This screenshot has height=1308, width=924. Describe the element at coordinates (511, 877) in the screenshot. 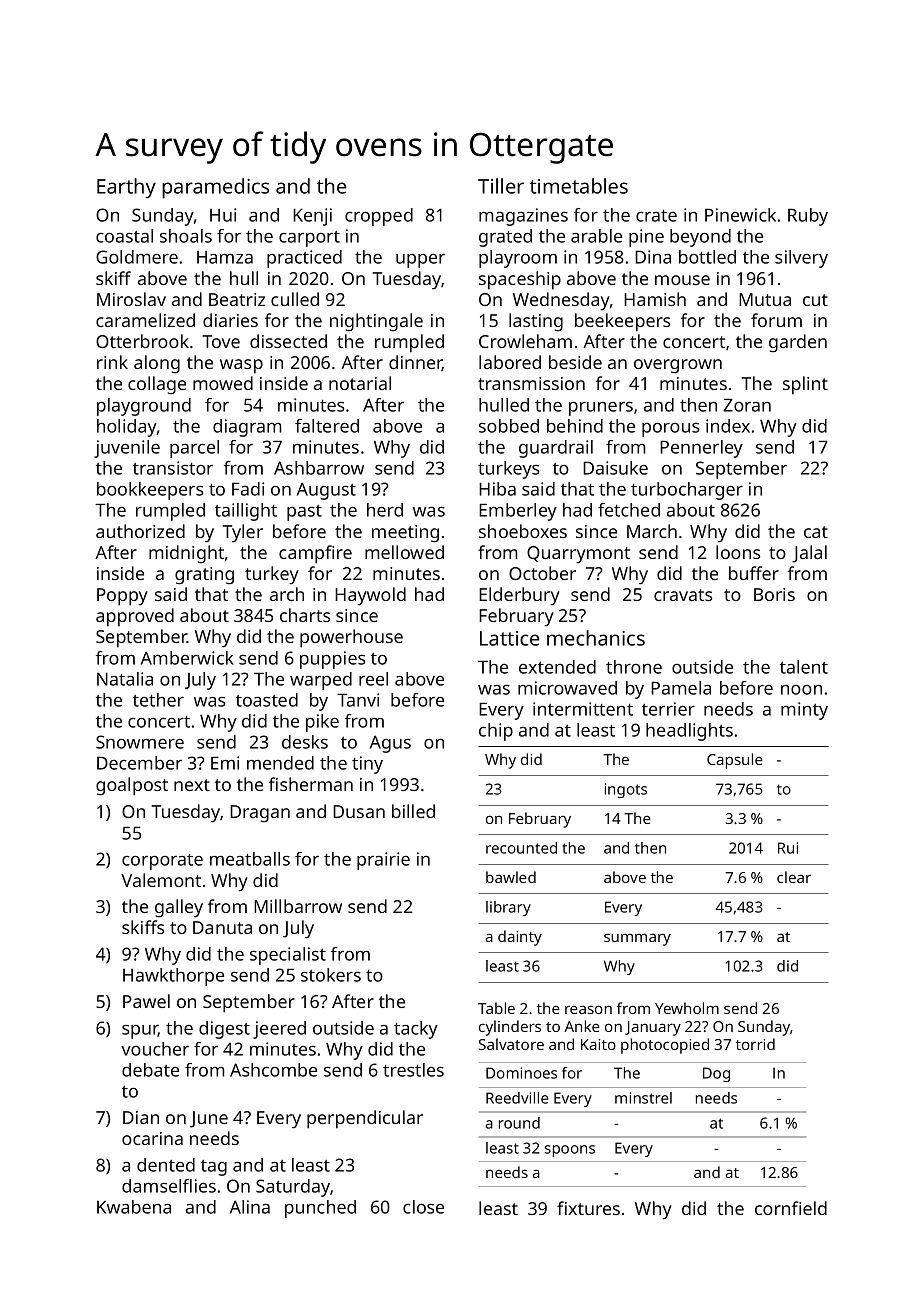

I see `bawled` at that location.
